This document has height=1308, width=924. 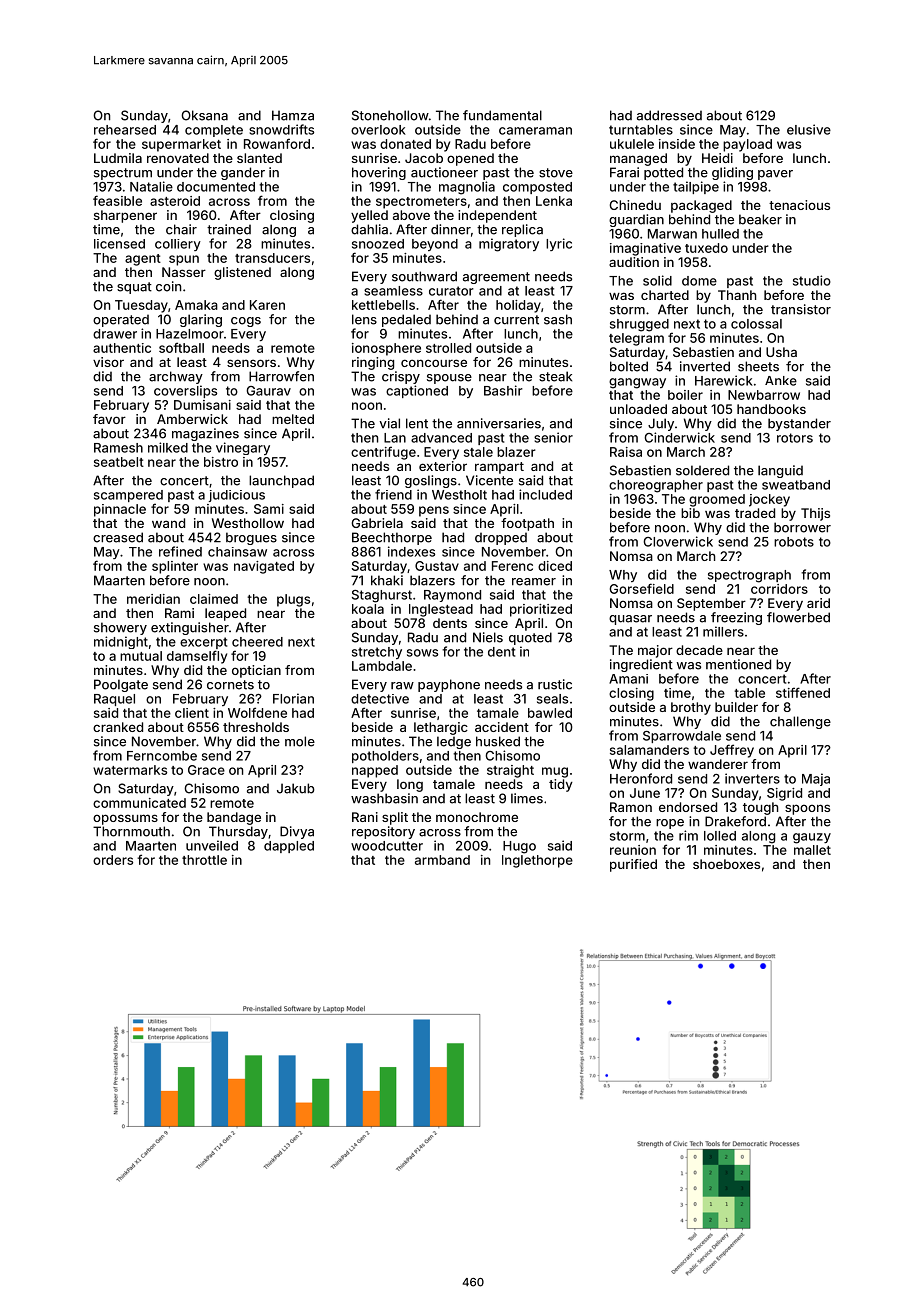 What do you see at coordinates (139, 803) in the document?
I see `communicated` at bounding box center [139, 803].
